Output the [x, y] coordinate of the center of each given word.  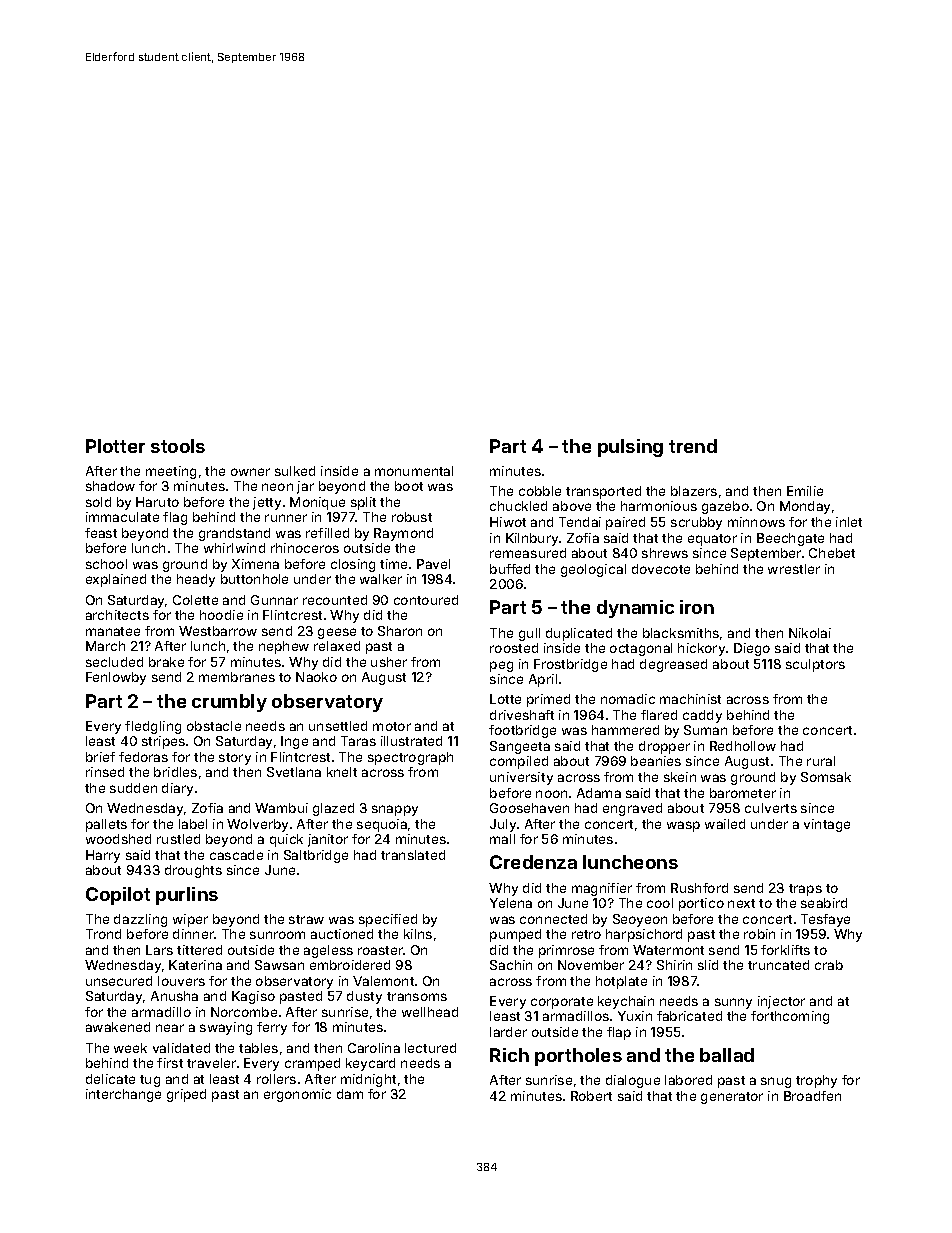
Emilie [805, 491]
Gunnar [274, 600]
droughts [193, 871]
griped [186, 1095]
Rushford [699, 888]
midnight [368, 1080]
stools [178, 446]
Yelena [511, 903]
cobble [540, 491]
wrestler [794, 569]
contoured [426, 600]
